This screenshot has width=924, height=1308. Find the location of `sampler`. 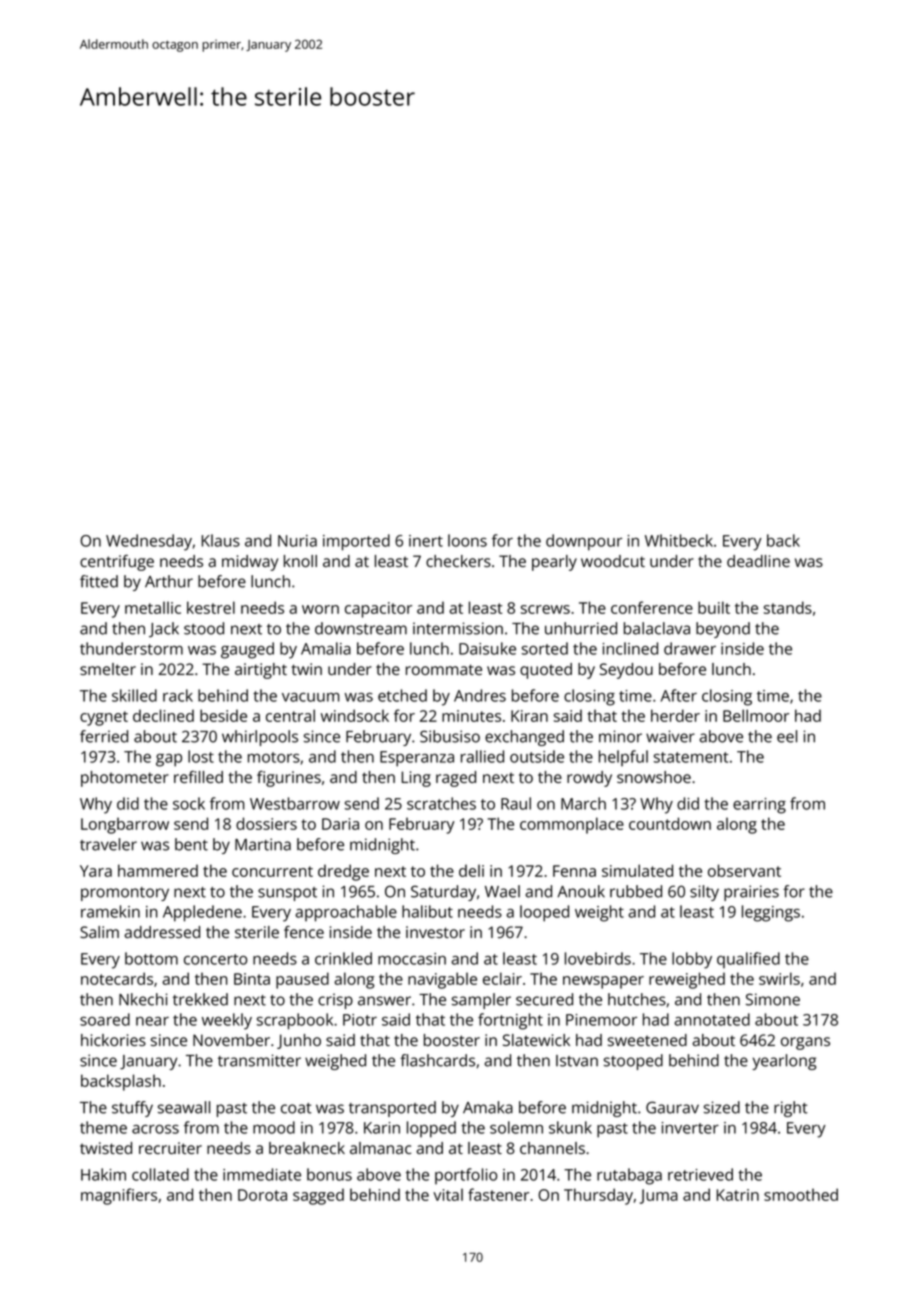

sampler is located at coordinates (481, 1001).
